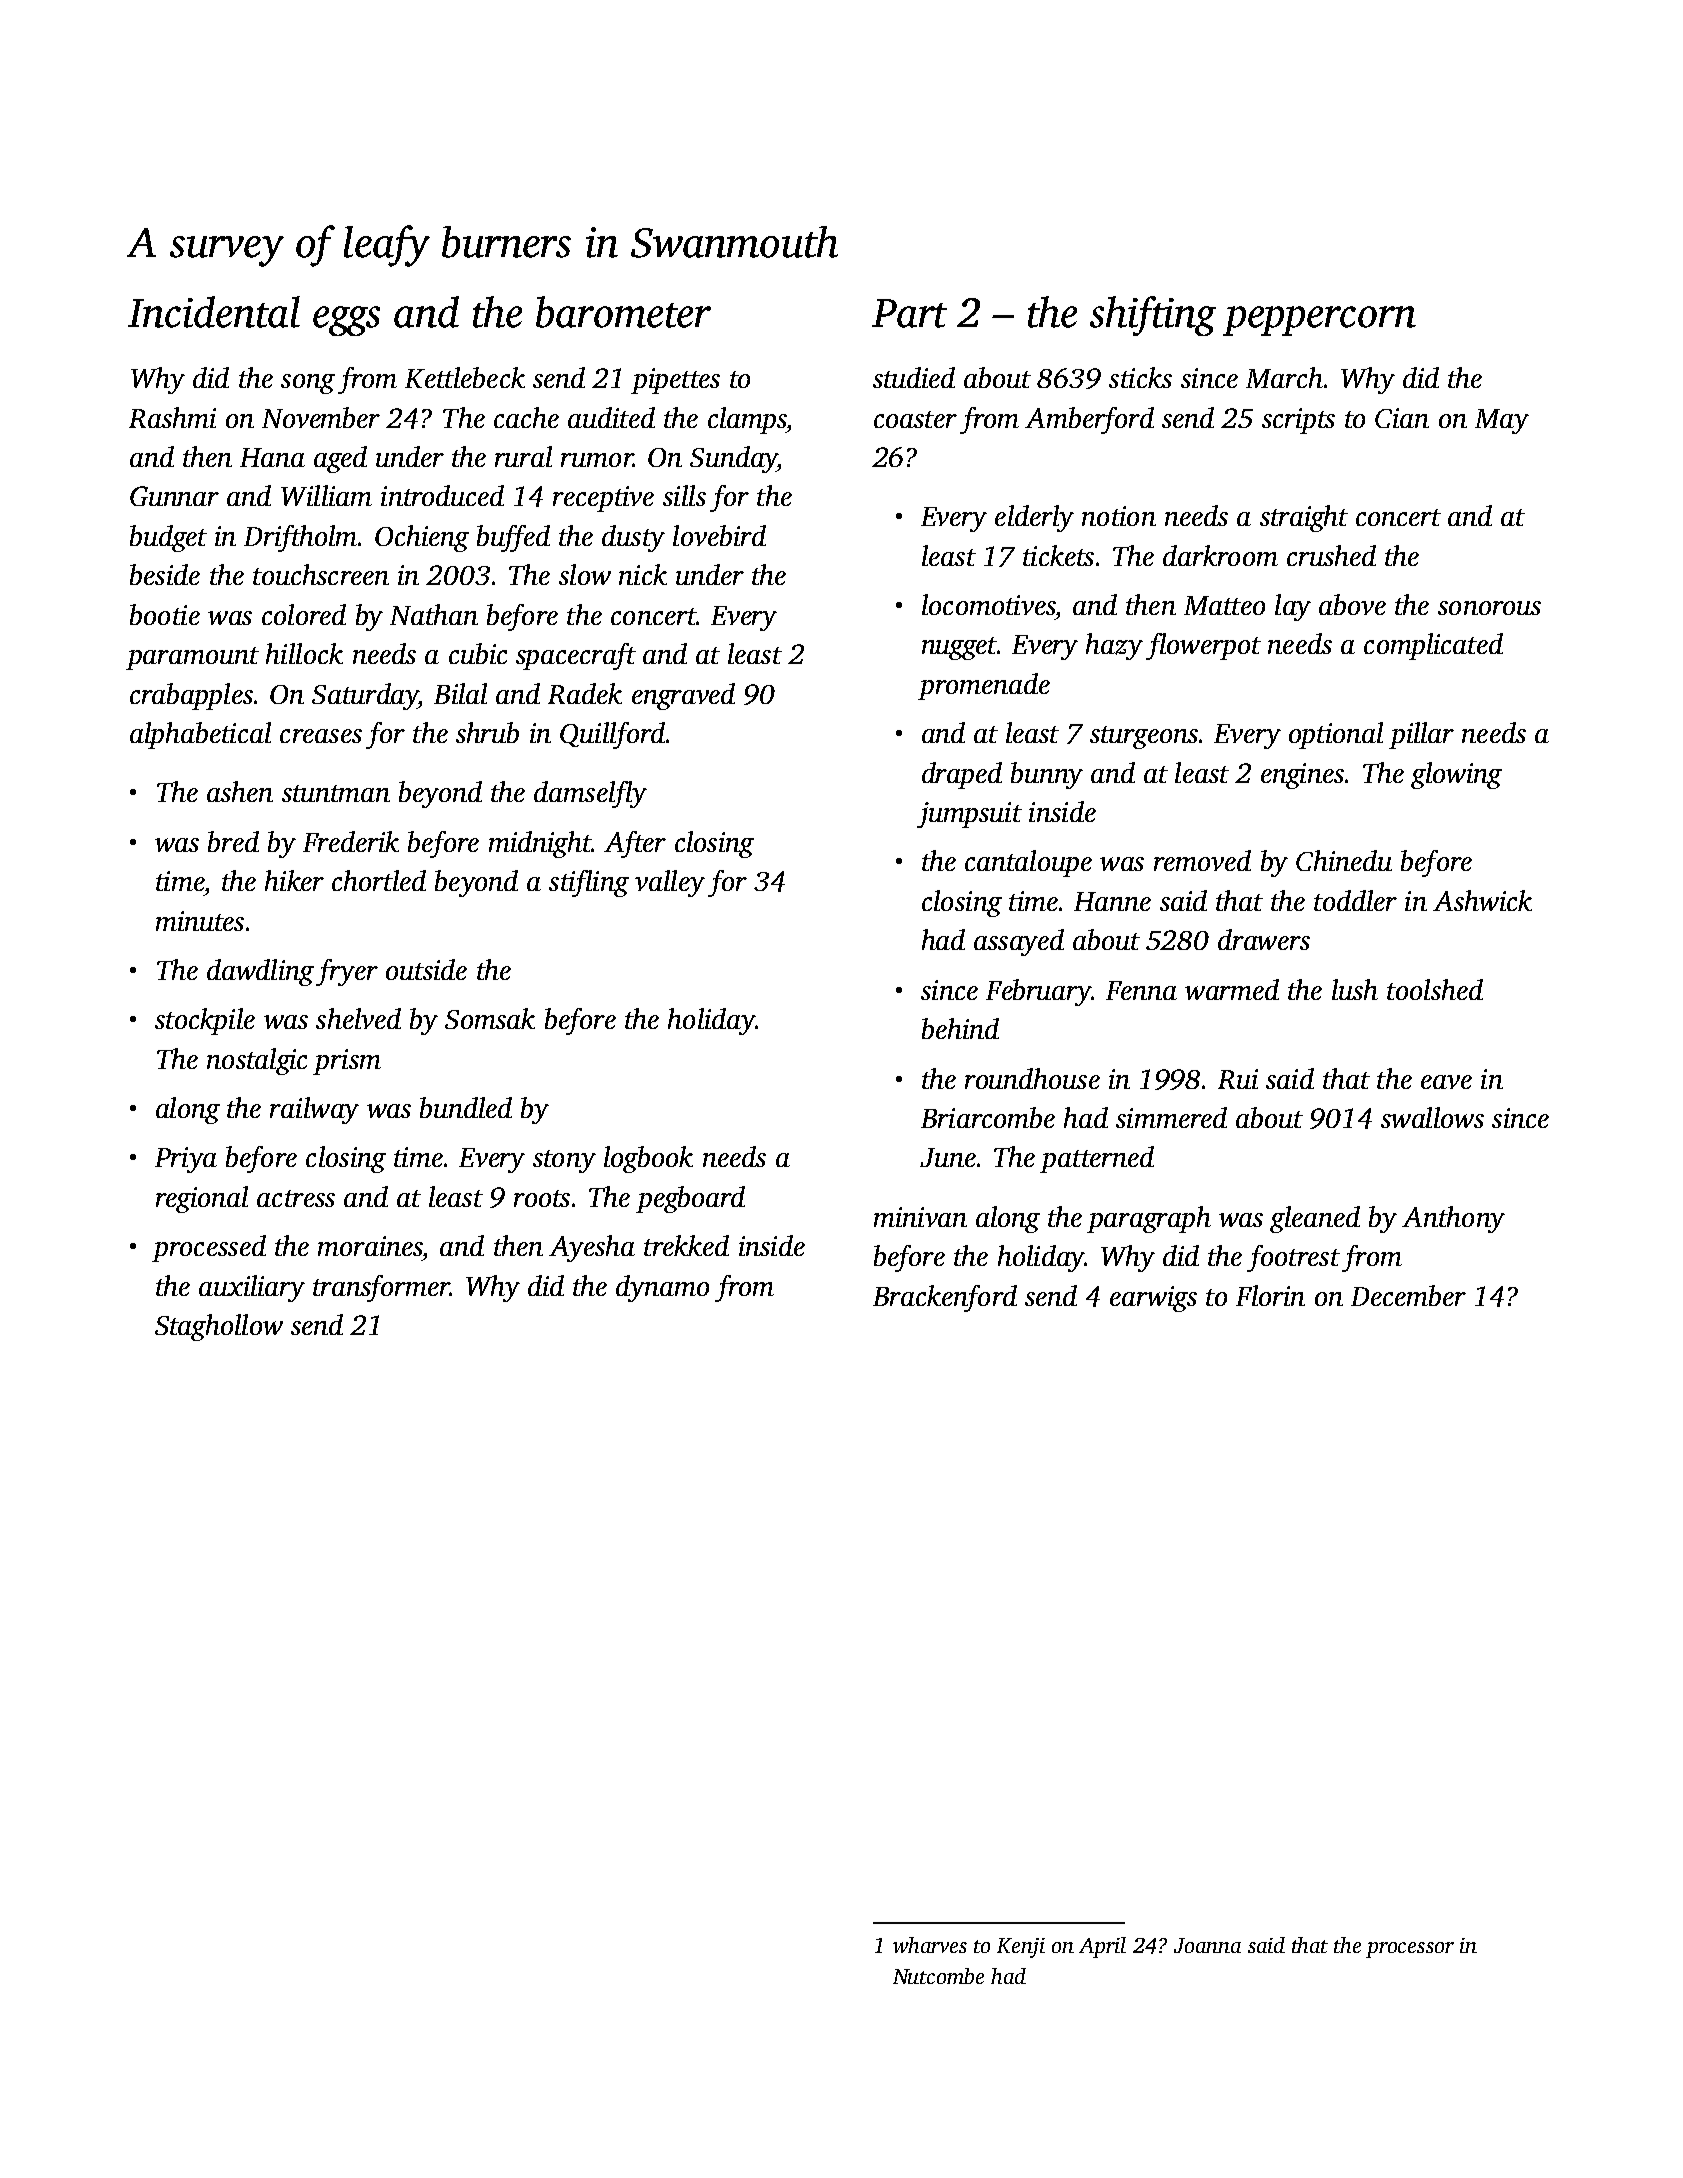 This page has height=2178, width=1683. I want to click on processed, so click(209, 1248).
